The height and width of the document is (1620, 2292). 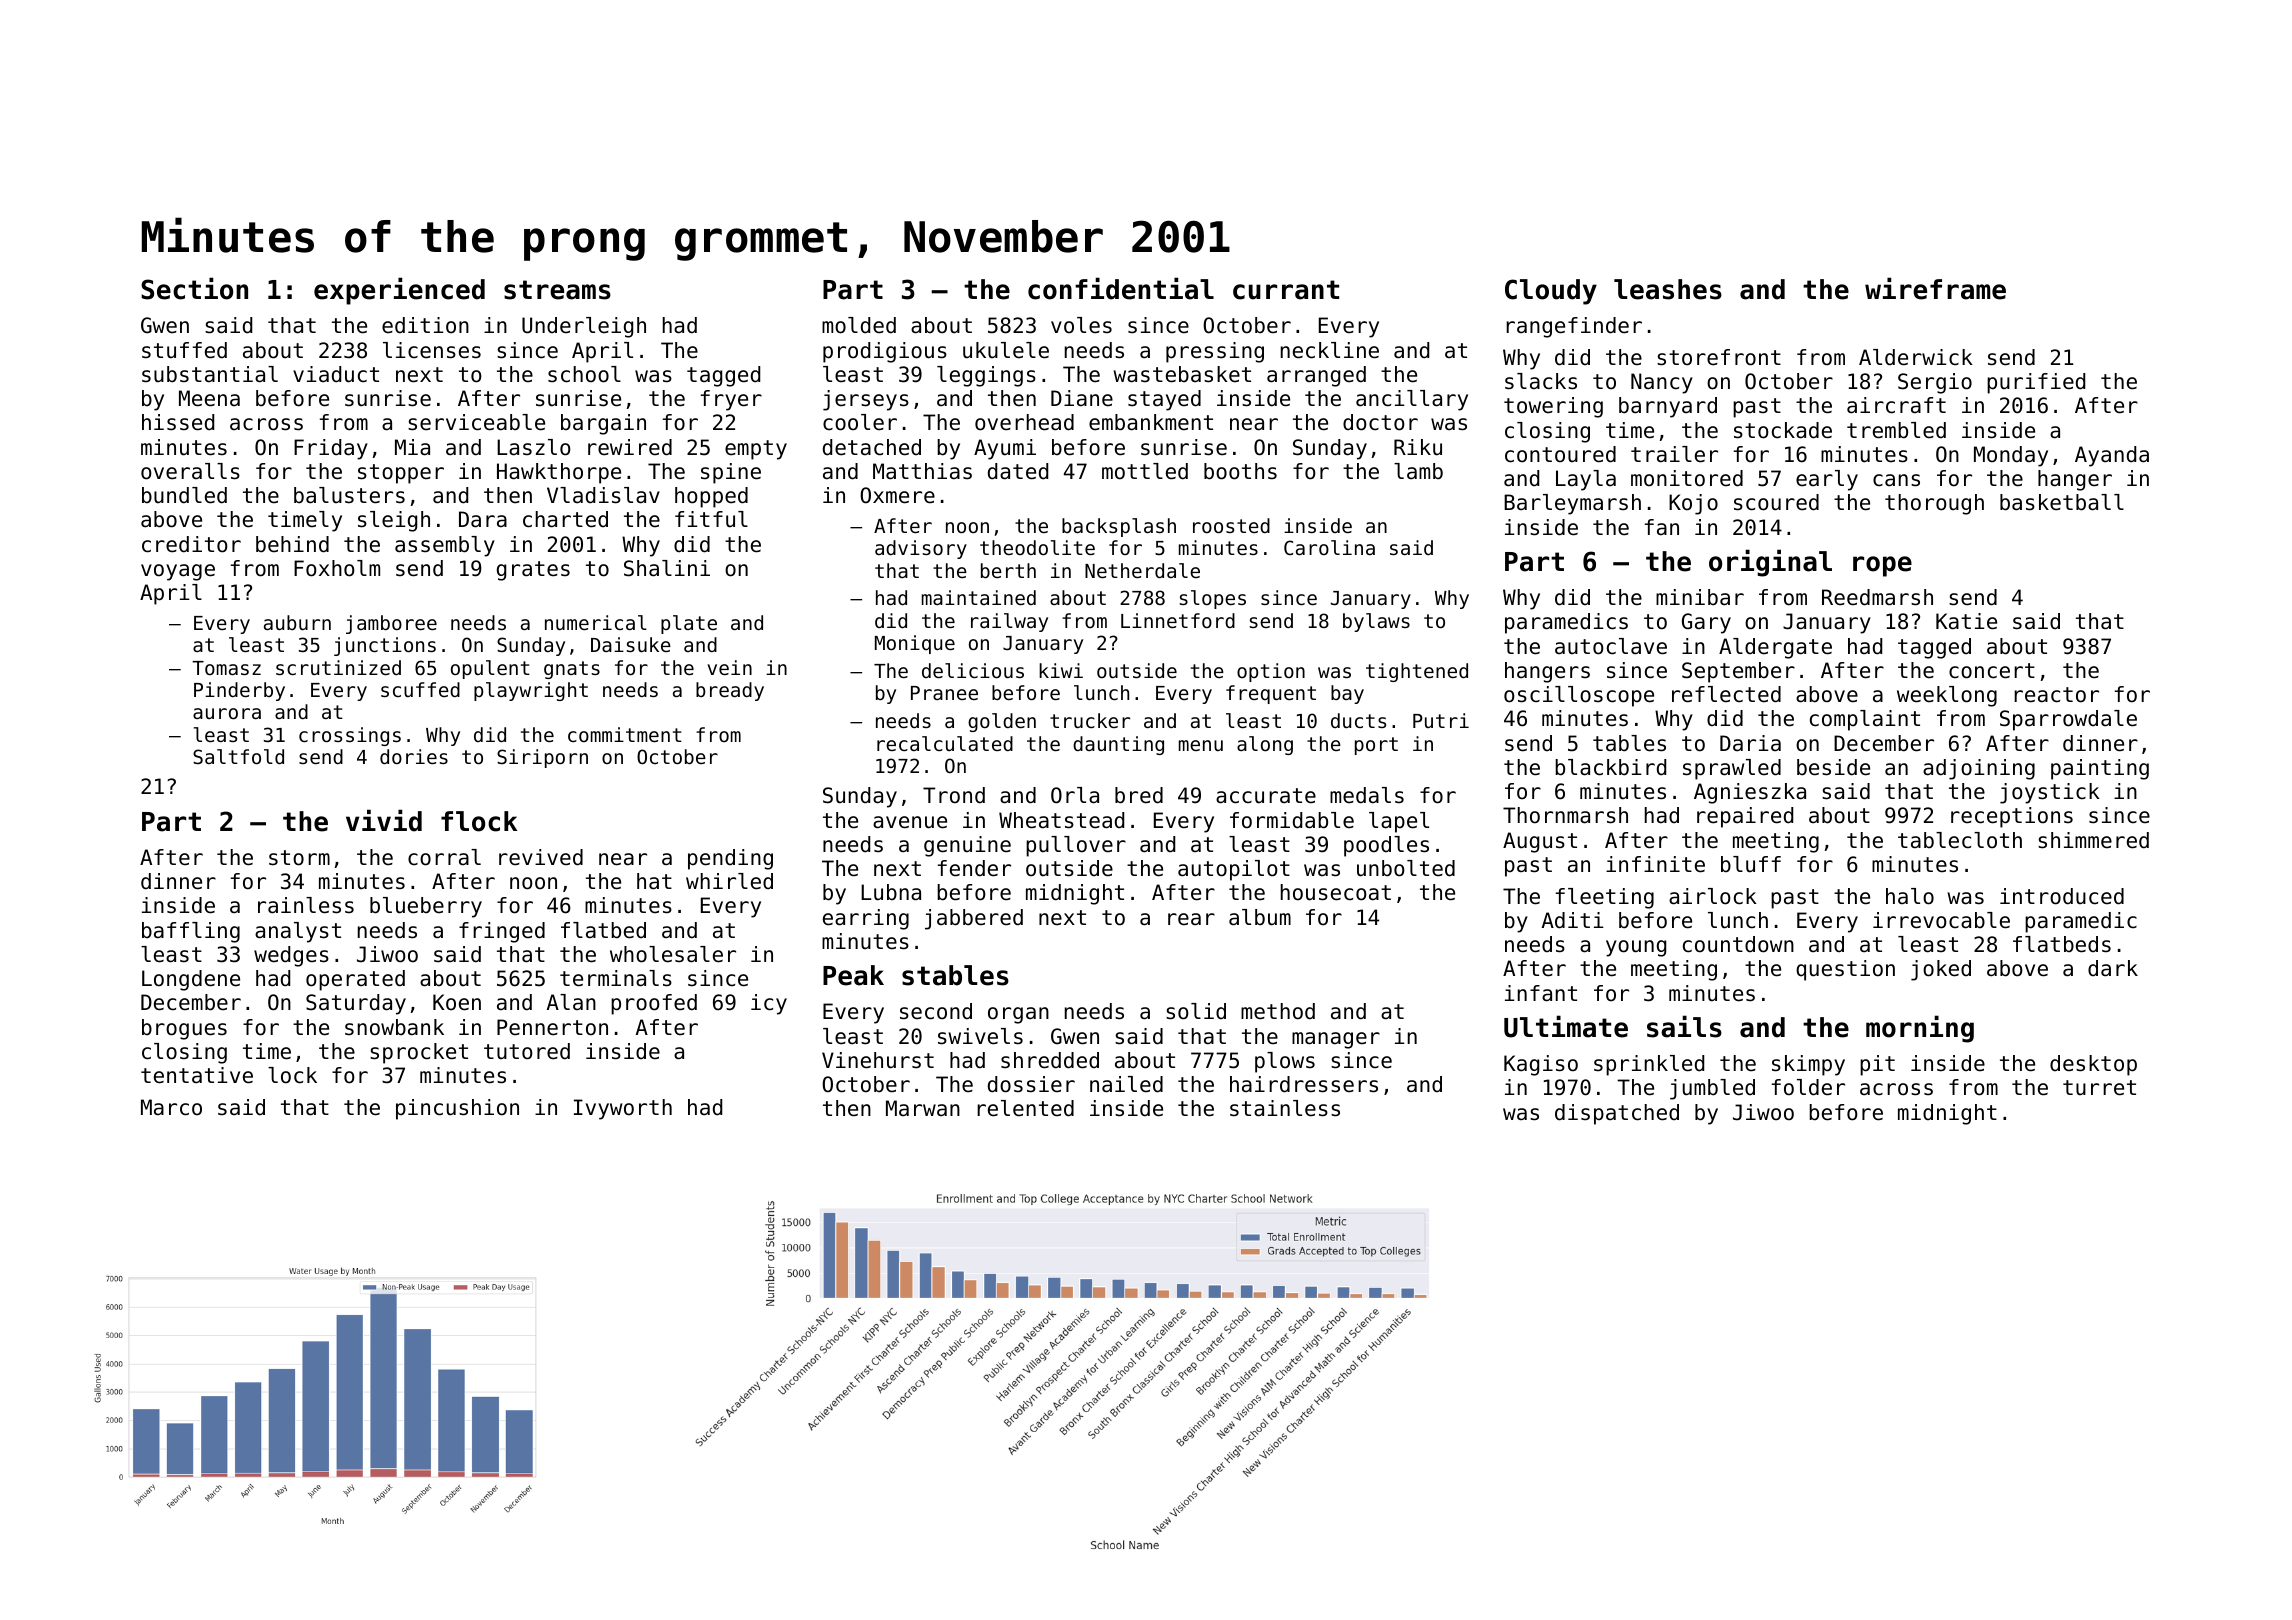 What do you see at coordinates (860, 422) in the document?
I see `cooler` at bounding box center [860, 422].
